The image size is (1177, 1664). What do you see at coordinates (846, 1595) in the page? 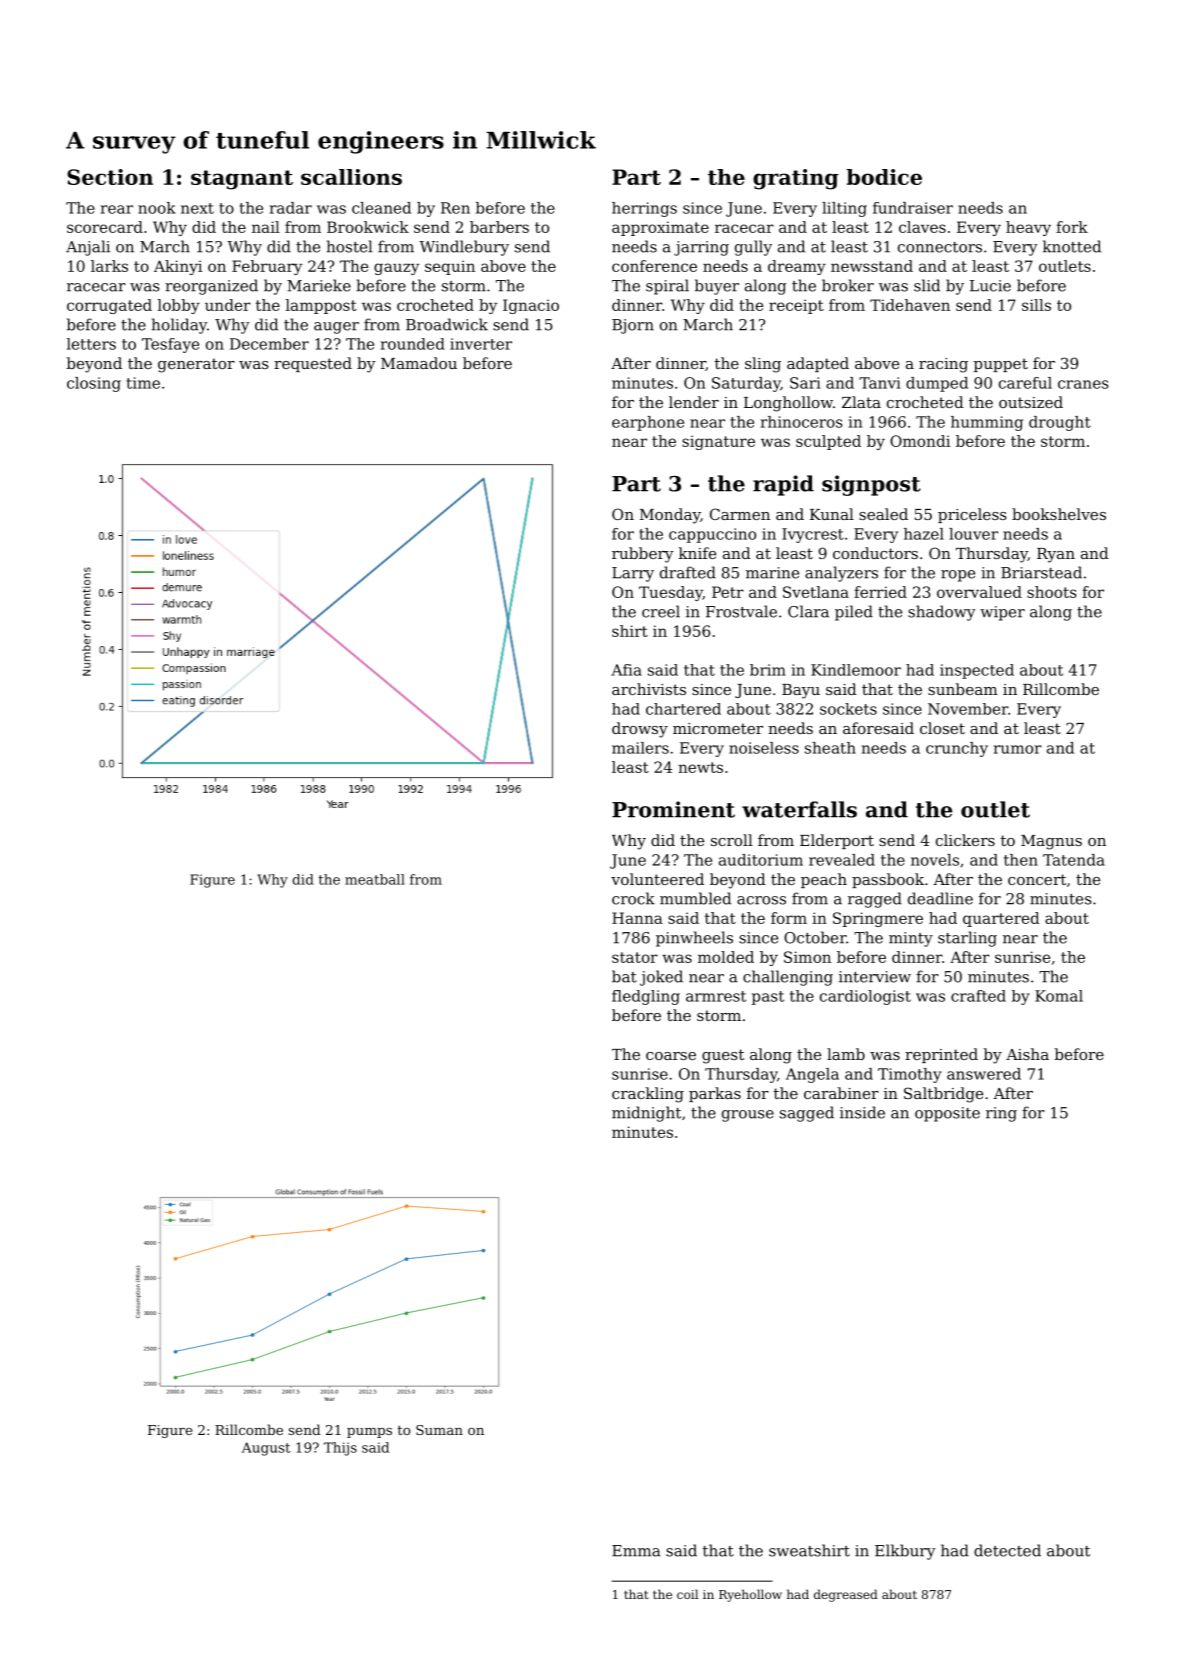
I see `degreased` at bounding box center [846, 1595].
